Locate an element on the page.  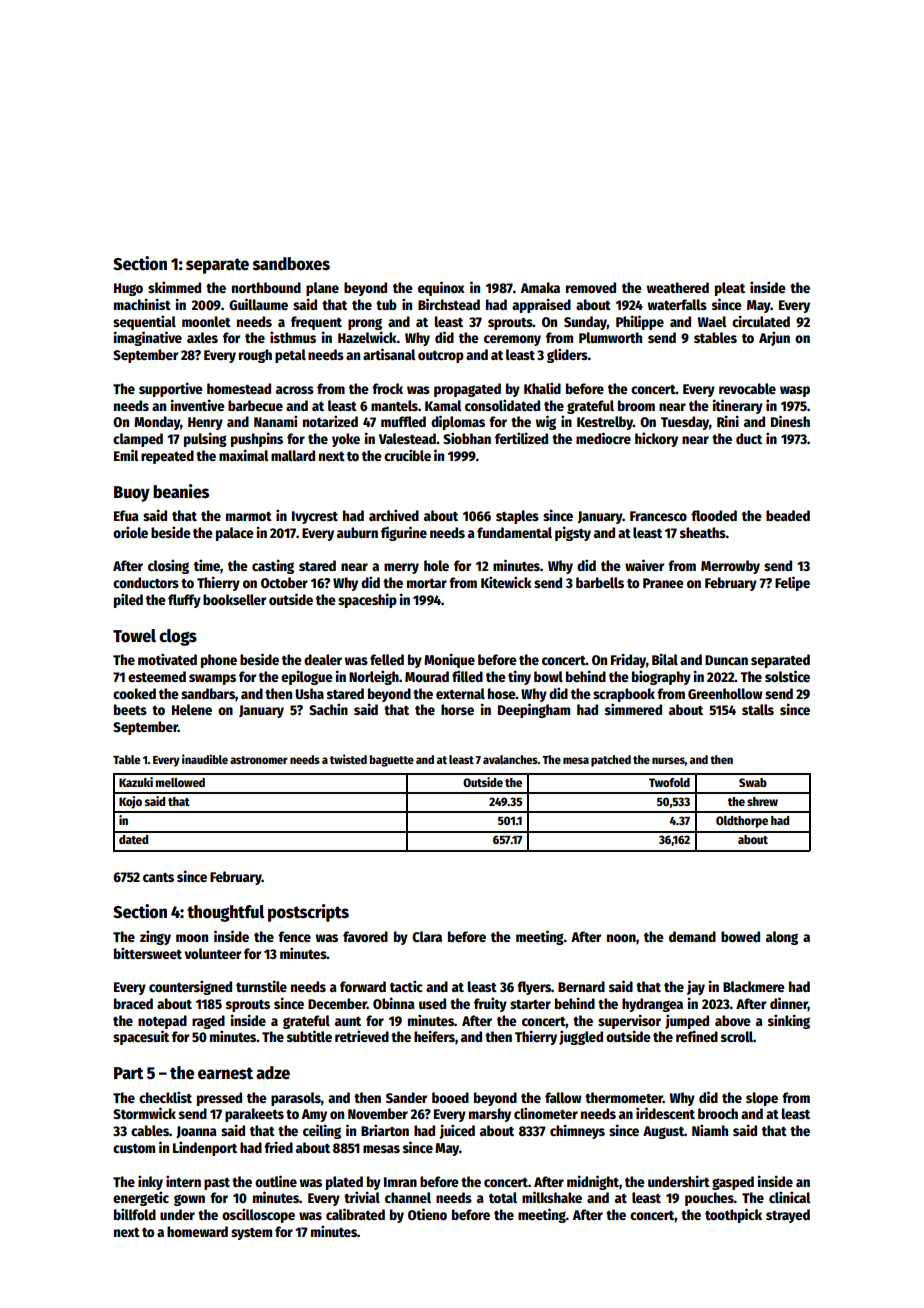
Joanna is located at coordinates (196, 1132).
